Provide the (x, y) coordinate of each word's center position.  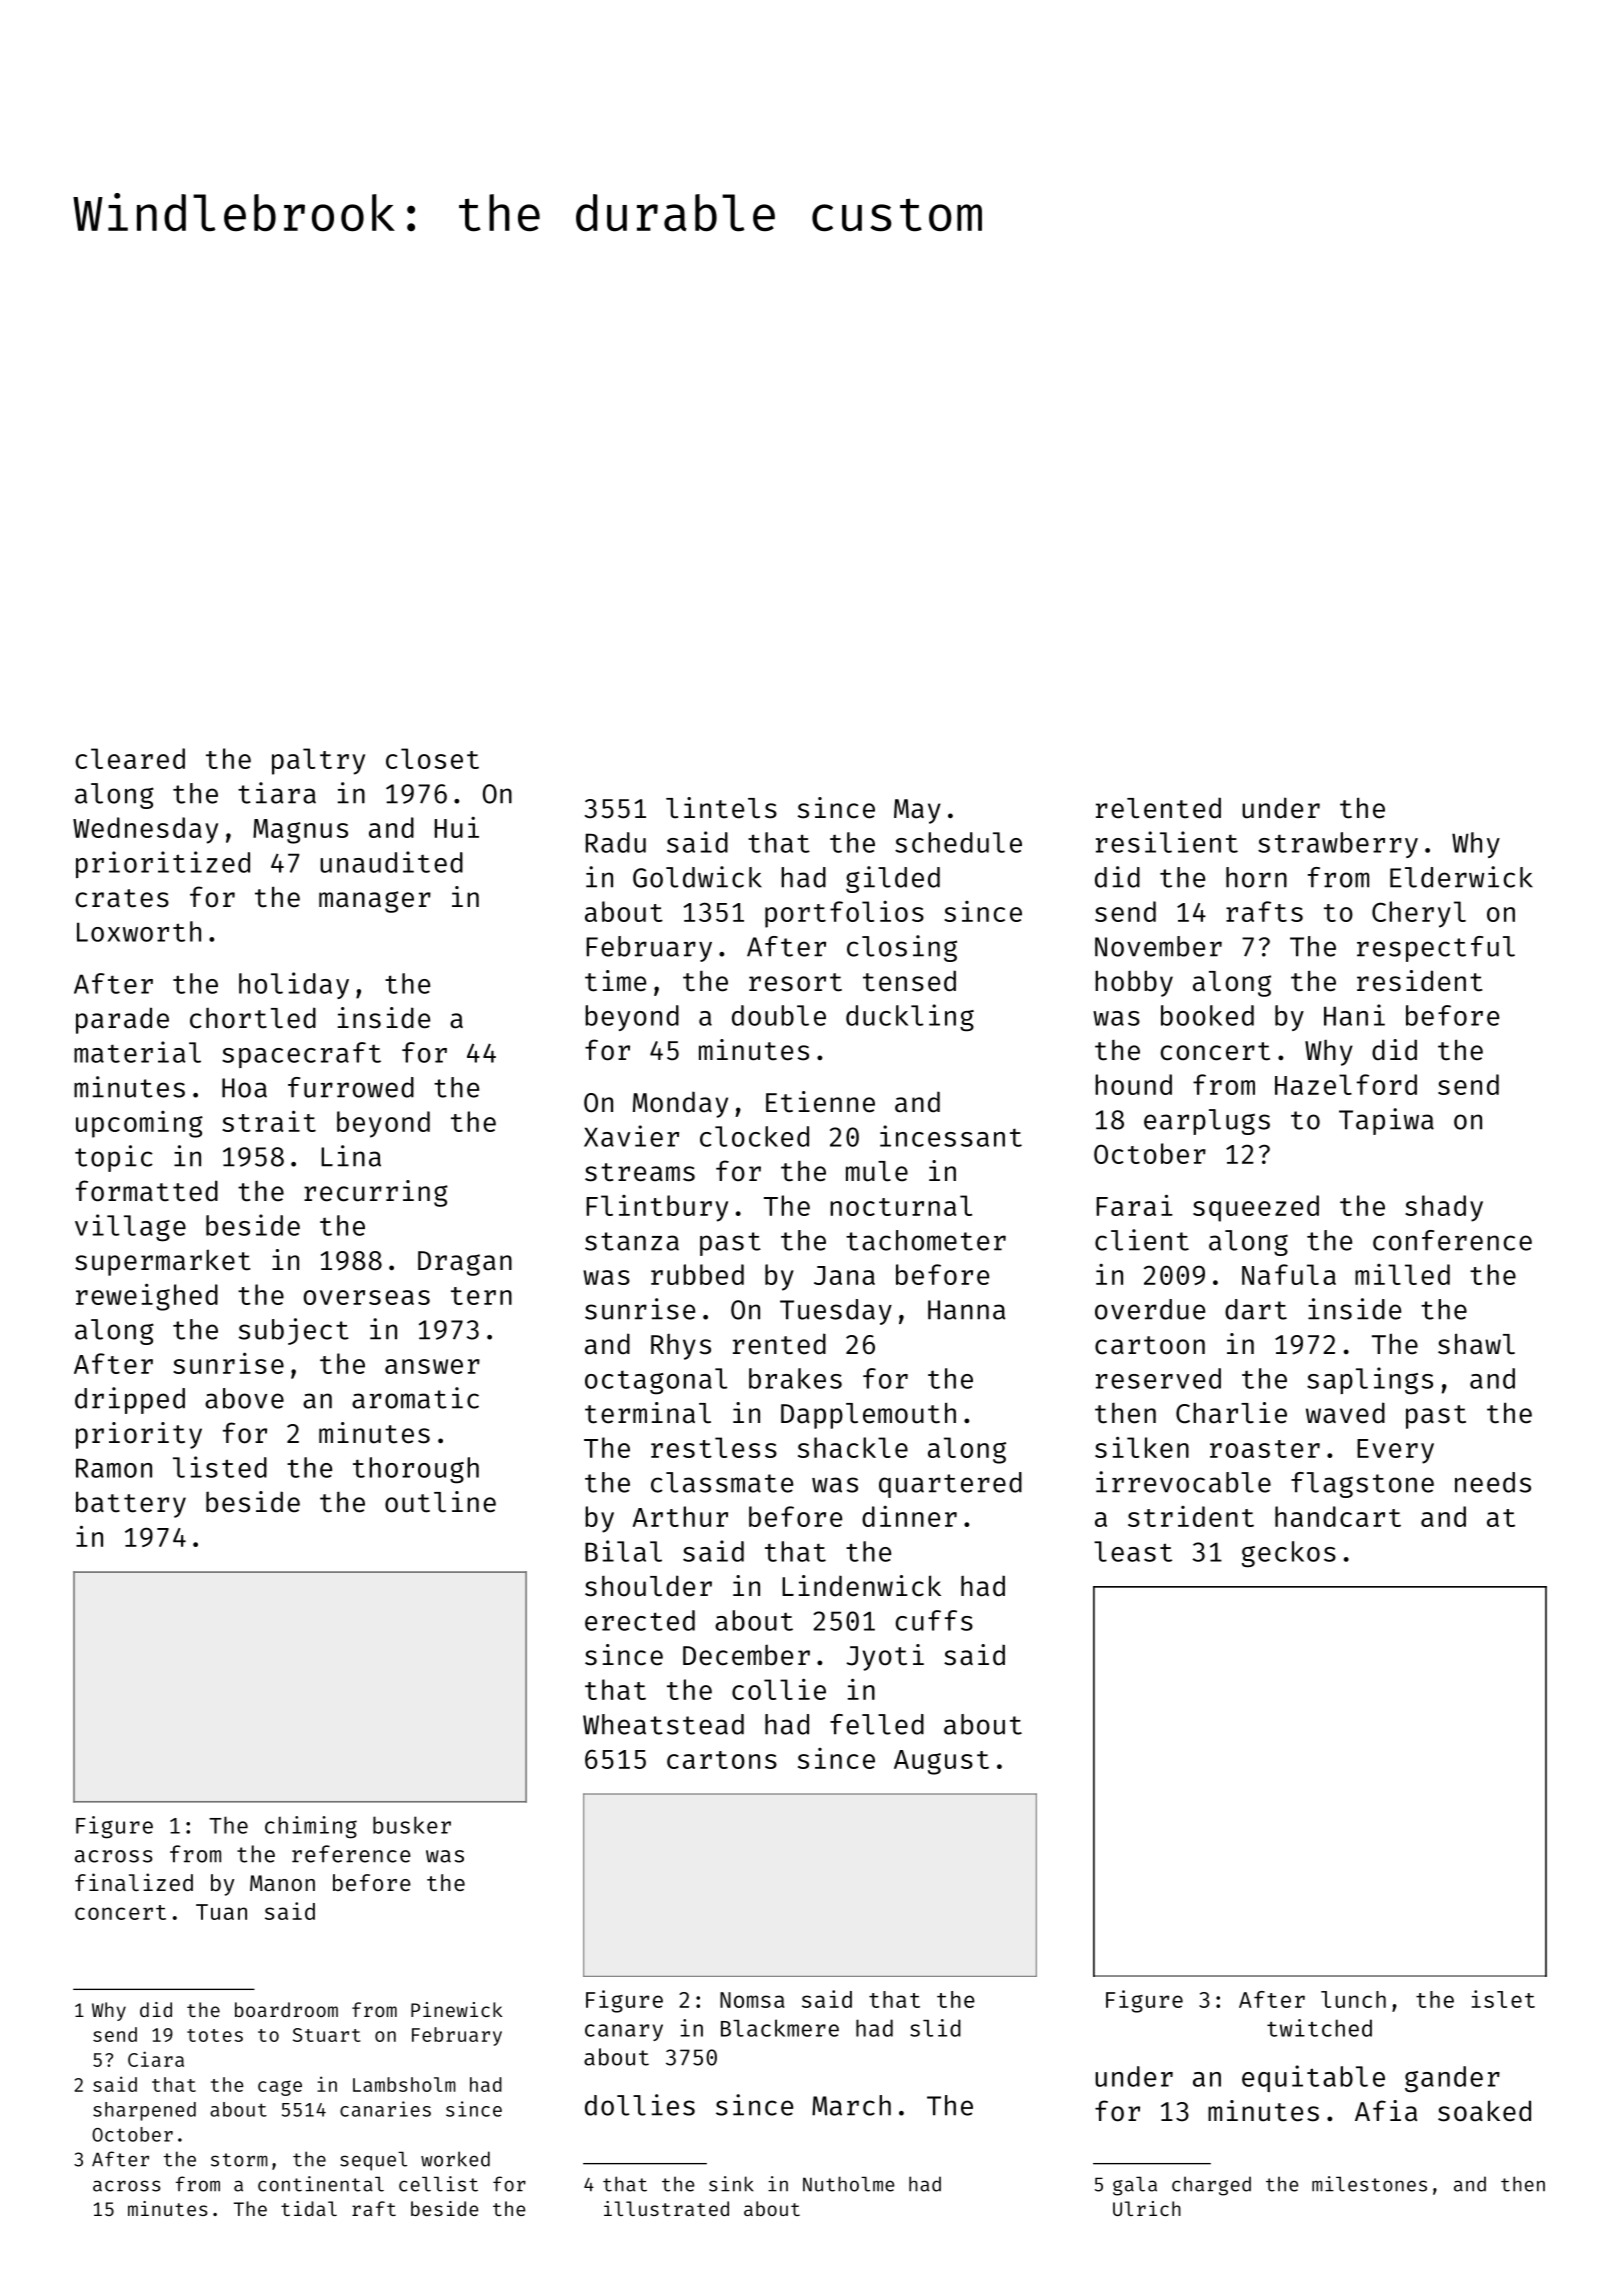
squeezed (1256, 1208)
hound (1133, 1084)
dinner (909, 1516)
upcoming (139, 1124)
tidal (309, 2208)
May (917, 811)
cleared (130, 758)
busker (412, 1825)
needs (1493, 1482)
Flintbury (657, 1208)
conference (1452, 1240)
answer (432, 1366)
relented (1158, 808)
